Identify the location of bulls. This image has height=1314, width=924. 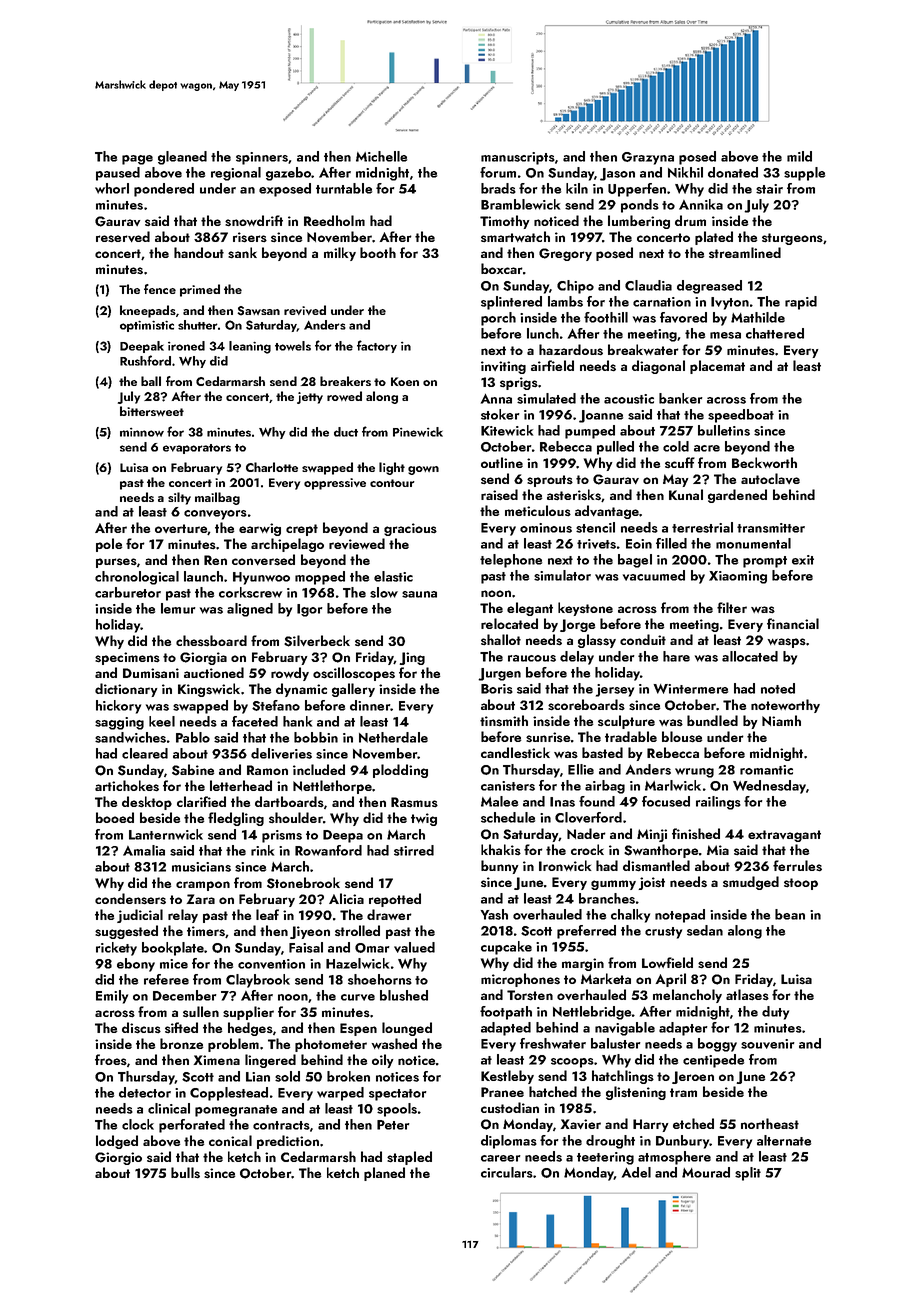
(185, 1173).
